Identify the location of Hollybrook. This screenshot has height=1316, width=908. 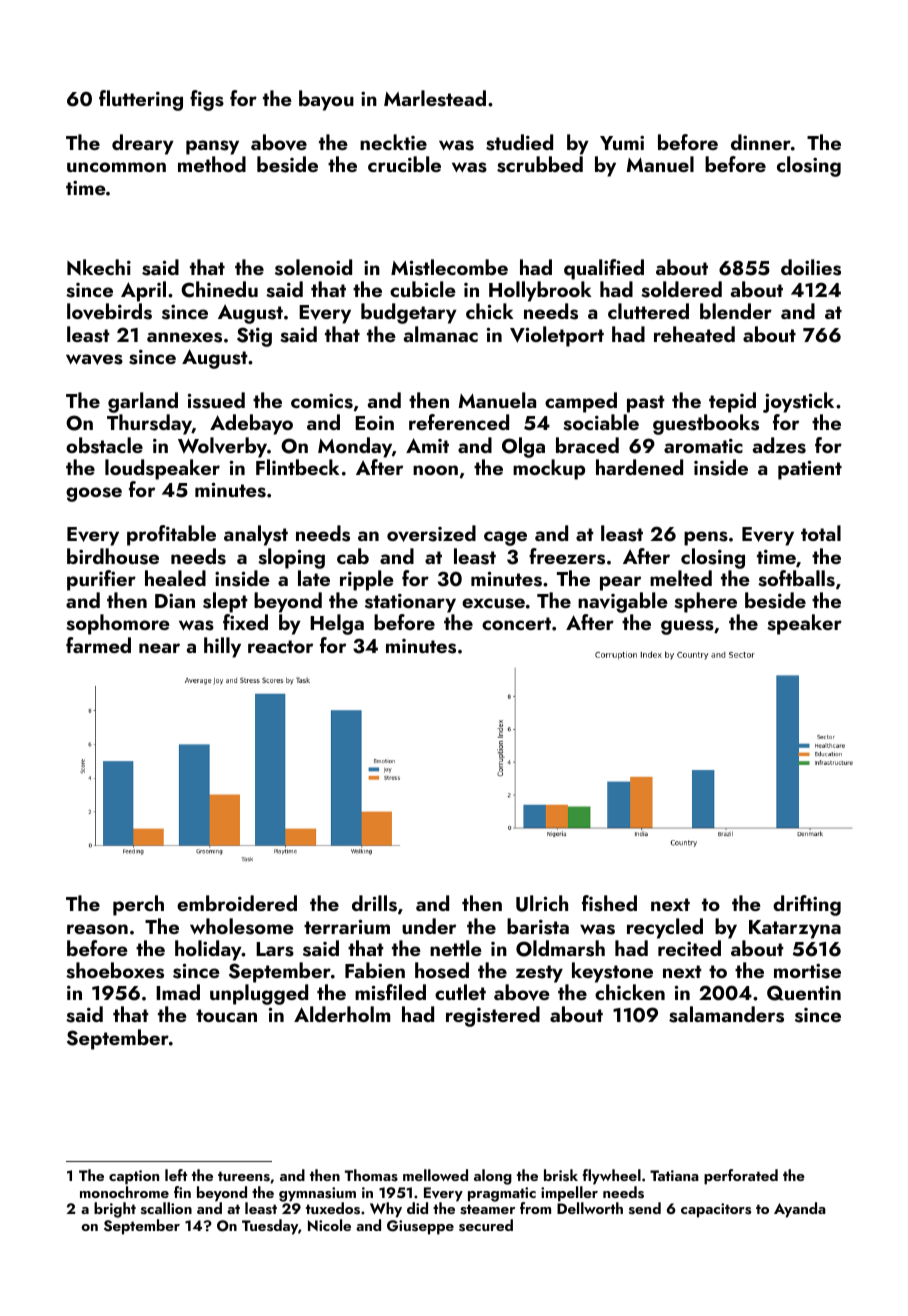
(540, 291).
